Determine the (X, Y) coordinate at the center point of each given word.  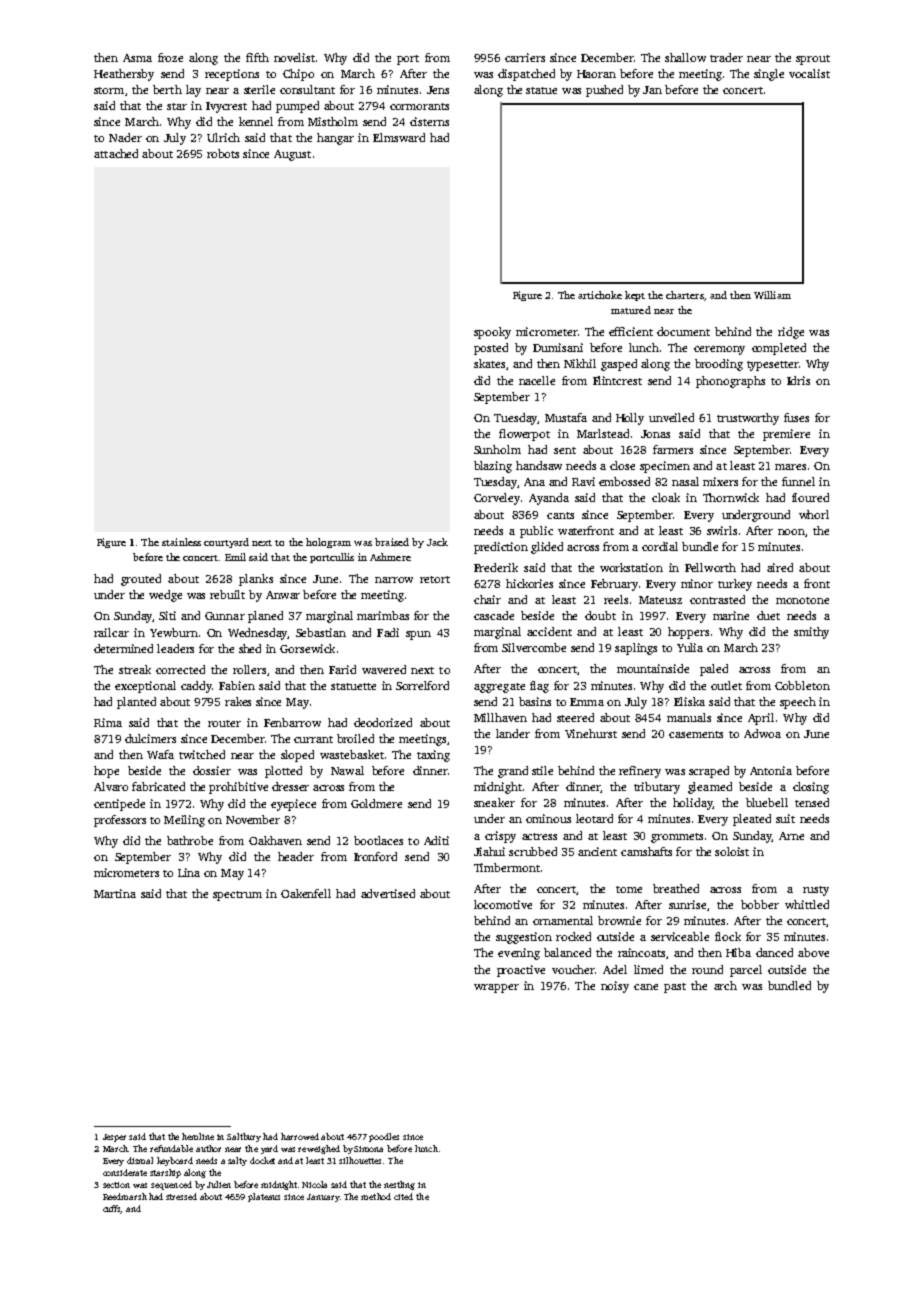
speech (798, 703)
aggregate (499, 688)
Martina (115, 893)
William (772, 295)
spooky (492, 333)
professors (120, 821)
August (292, 155)
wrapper (496, 988)
